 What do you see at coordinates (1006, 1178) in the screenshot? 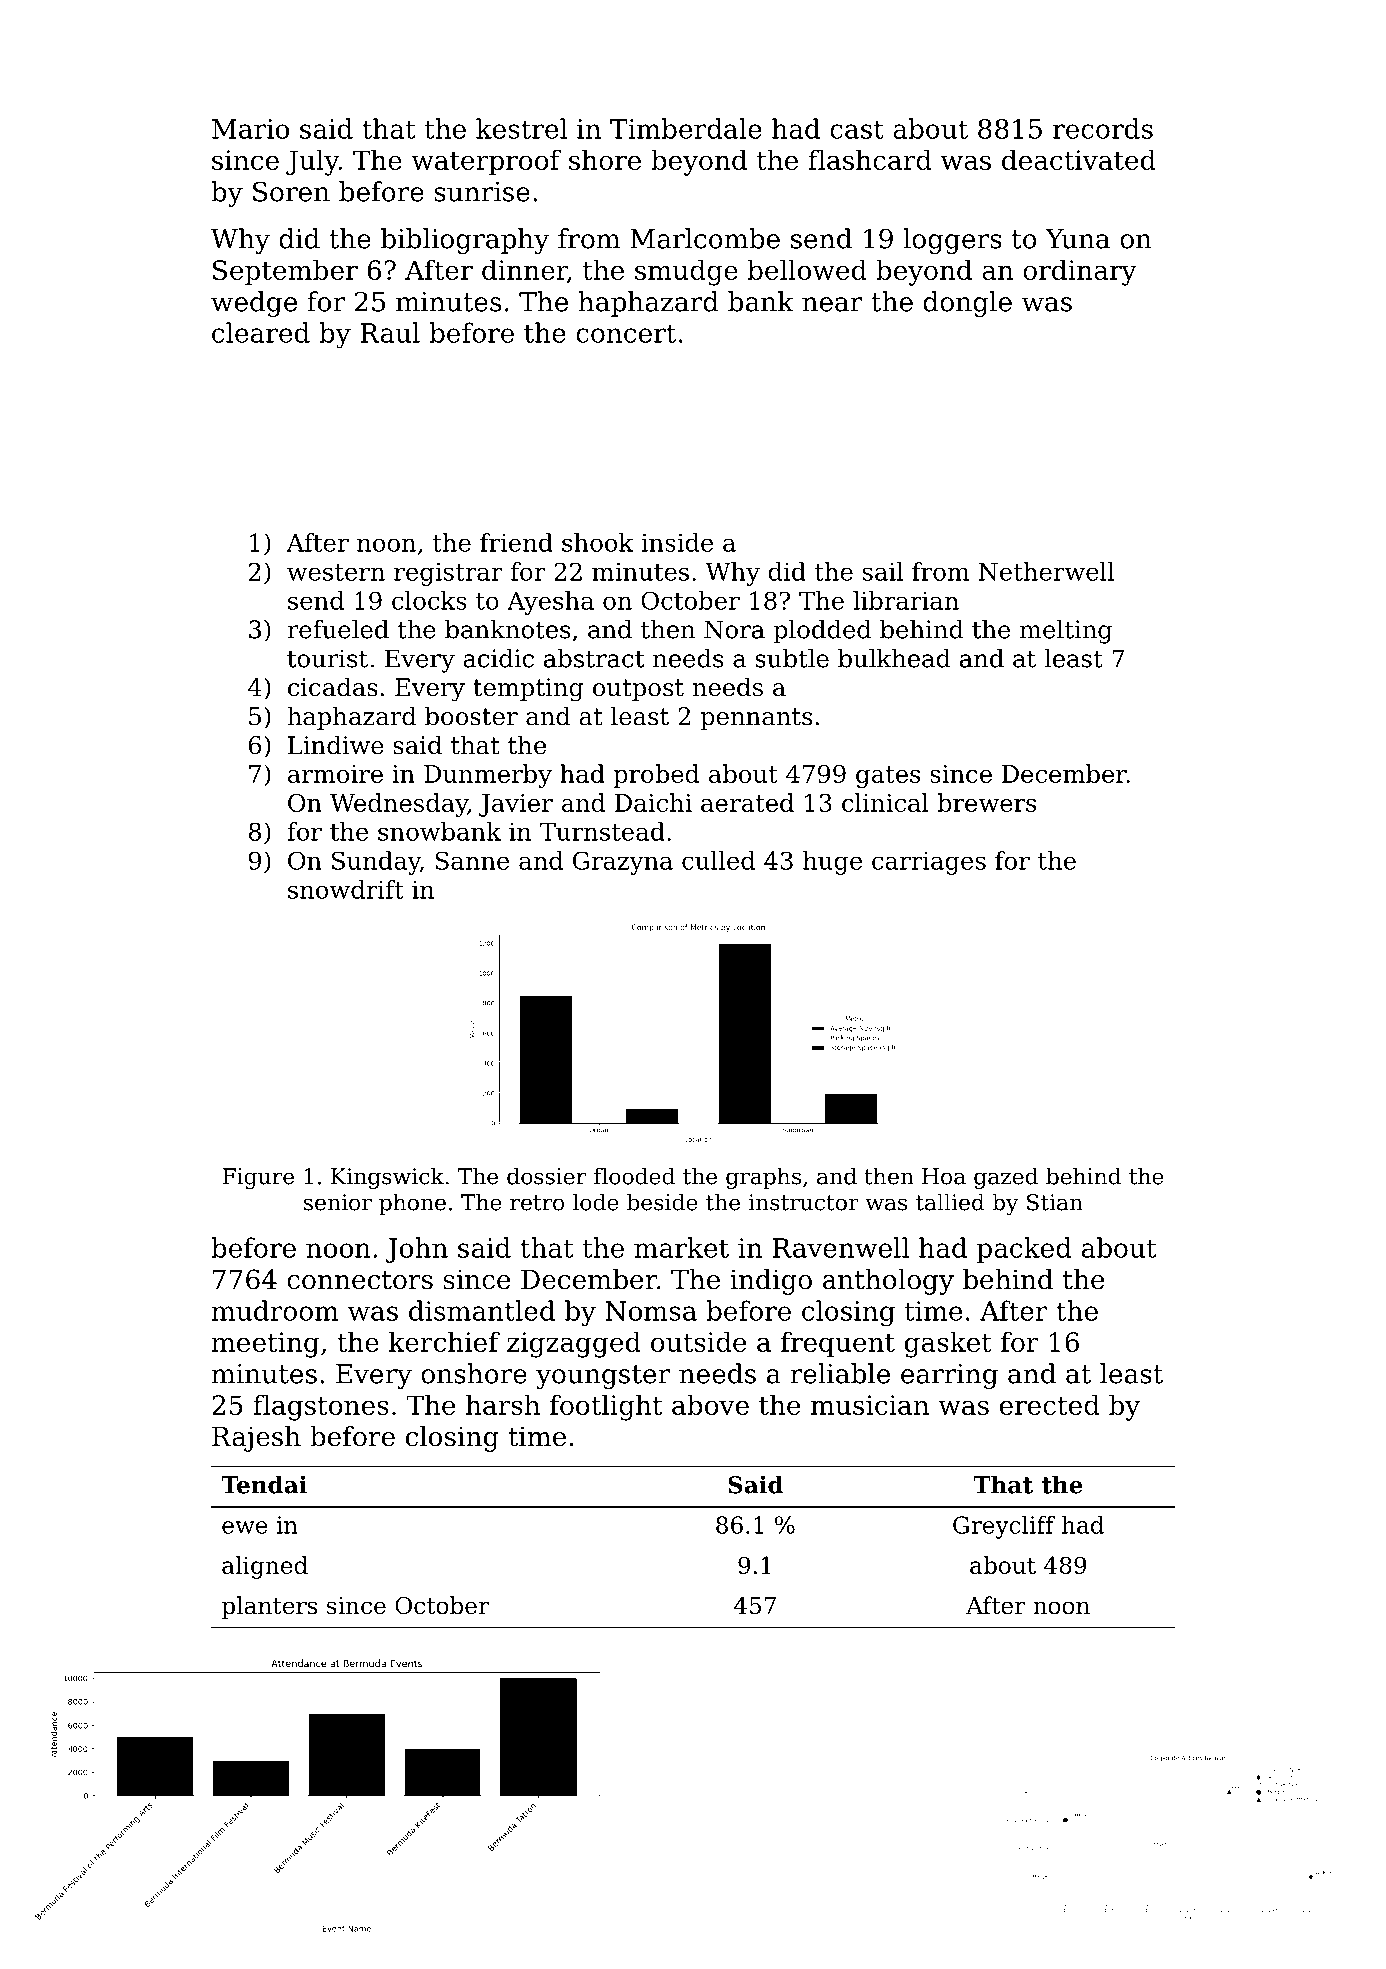
I see `gazed` at bounding box center [1006, 1178].
